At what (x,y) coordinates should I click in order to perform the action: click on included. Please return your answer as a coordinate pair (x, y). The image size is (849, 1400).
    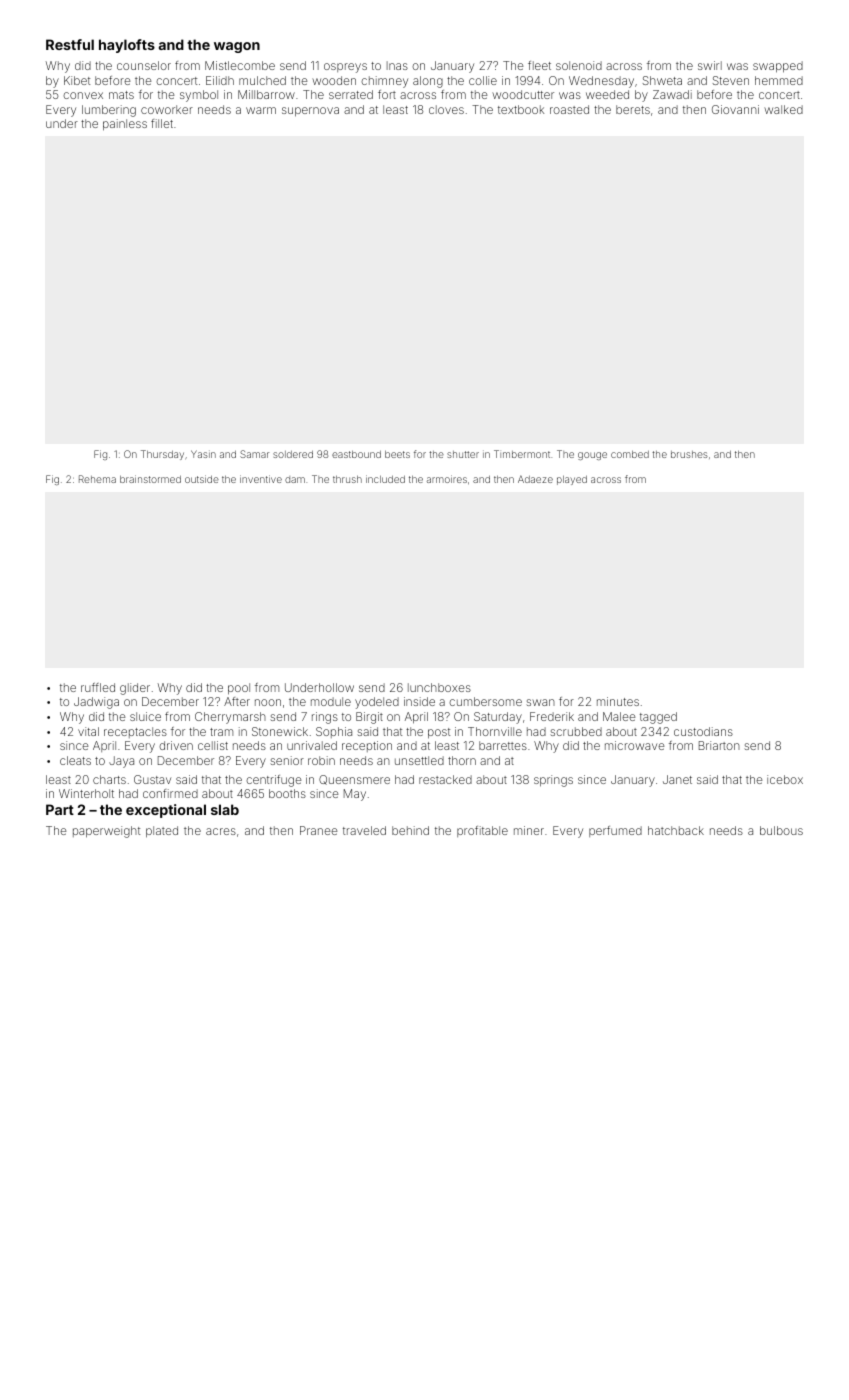
    Looking at the image, I should click on (385, 479).
